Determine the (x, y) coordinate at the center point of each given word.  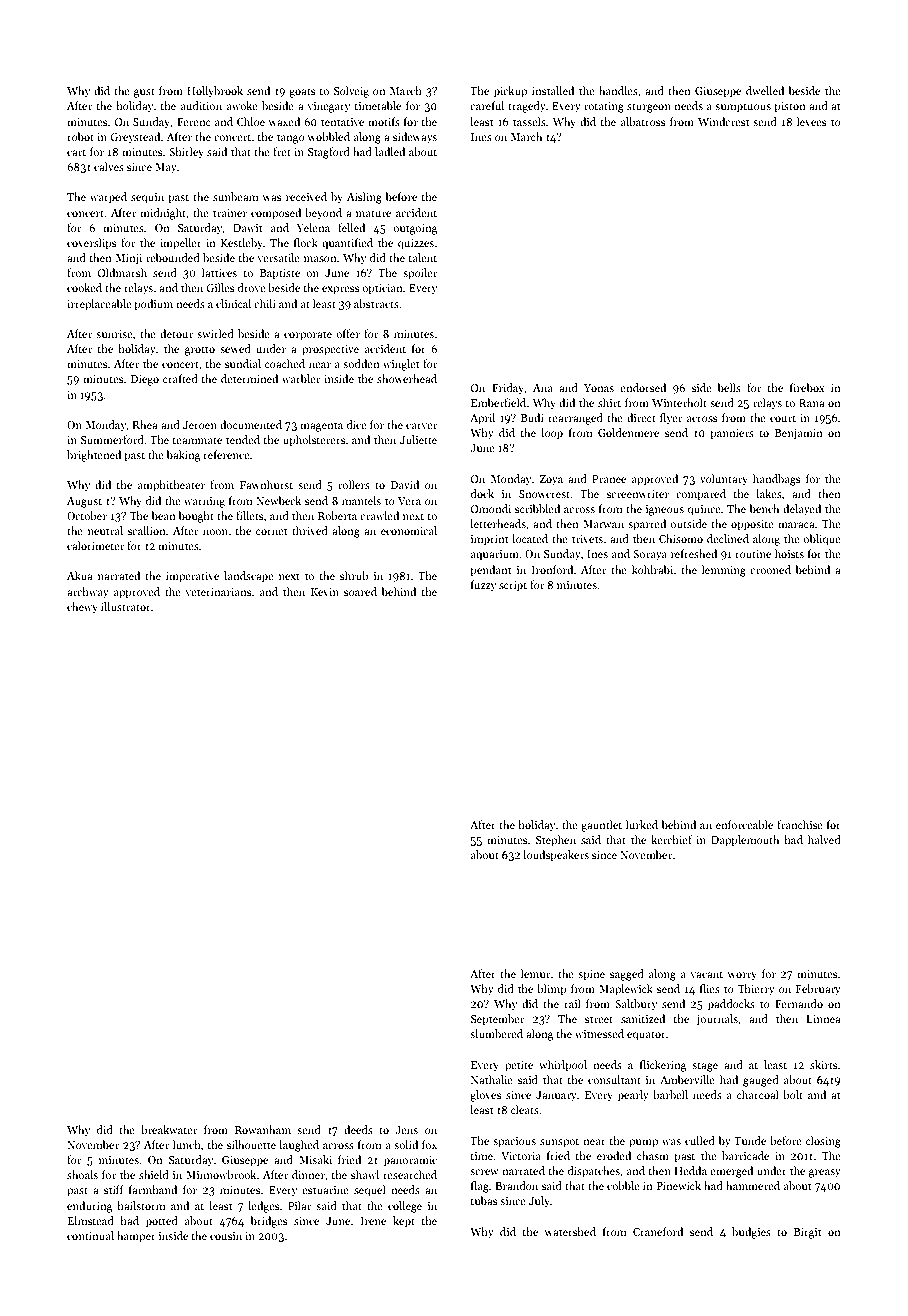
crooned (770, 569)
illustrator (126, 606)
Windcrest (723, 121)
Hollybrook (215, 92)
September (497, 1020)
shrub (354, 575)
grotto (200, 351)
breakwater (169, 1129)
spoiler (420, 274)
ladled (390, 151)
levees (811, 121)
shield (154, 1174)
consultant (614, 1079)
